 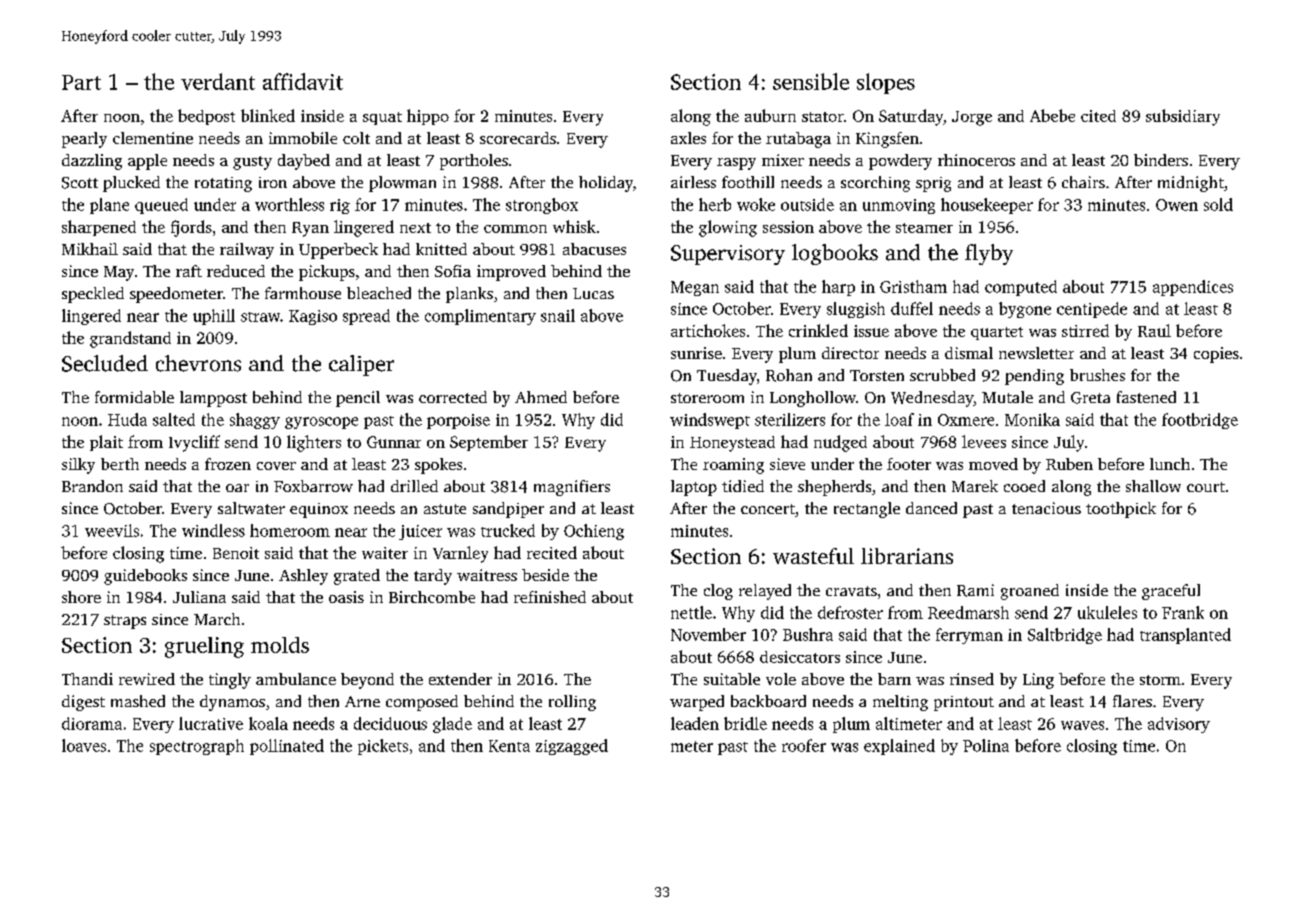 What do you see at coordinates (346, 597) in the document?
I see `oasis` at bounding box center [346, 597].
